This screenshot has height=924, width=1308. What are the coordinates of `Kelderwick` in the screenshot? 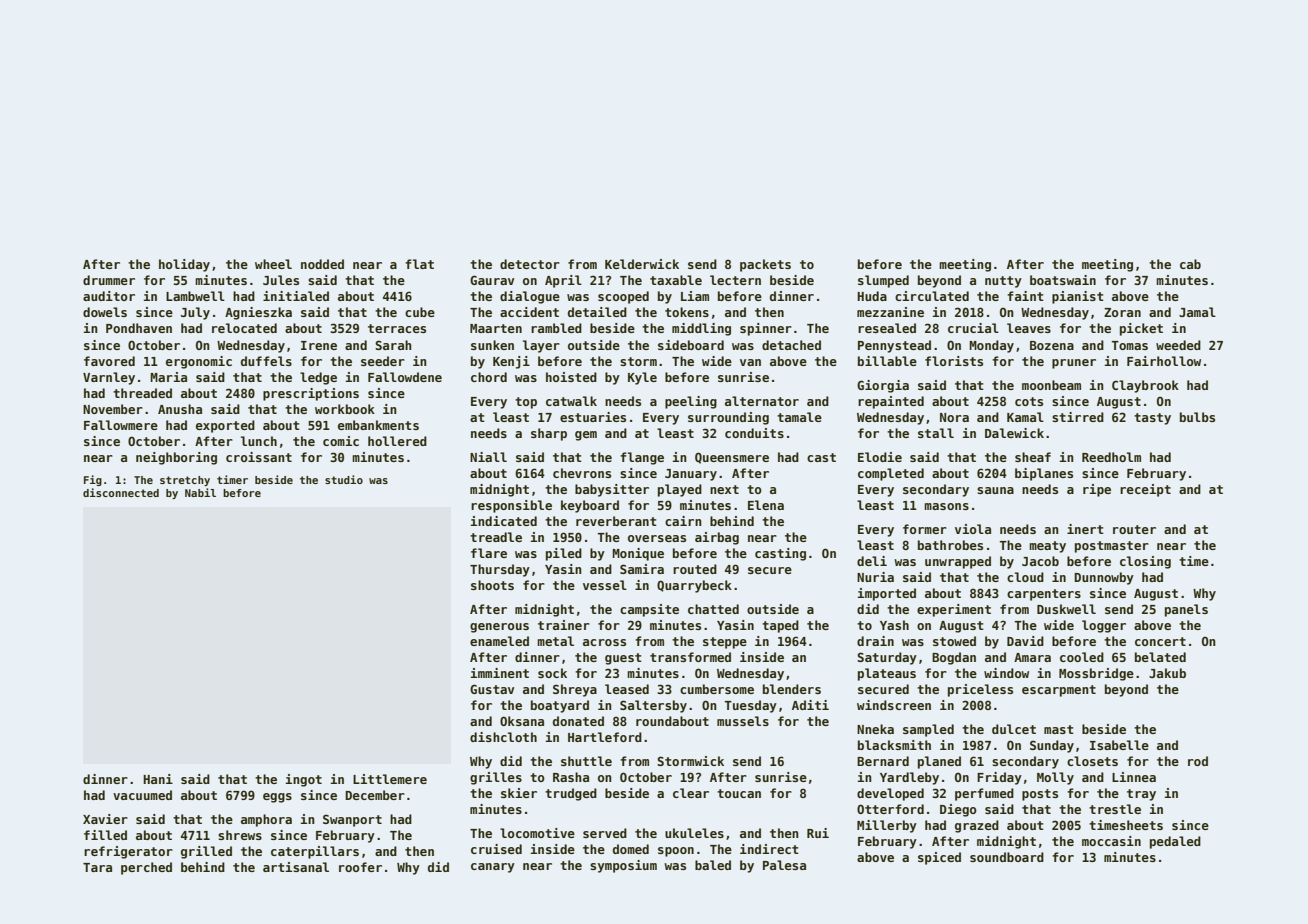 It's located at (642, 264).
